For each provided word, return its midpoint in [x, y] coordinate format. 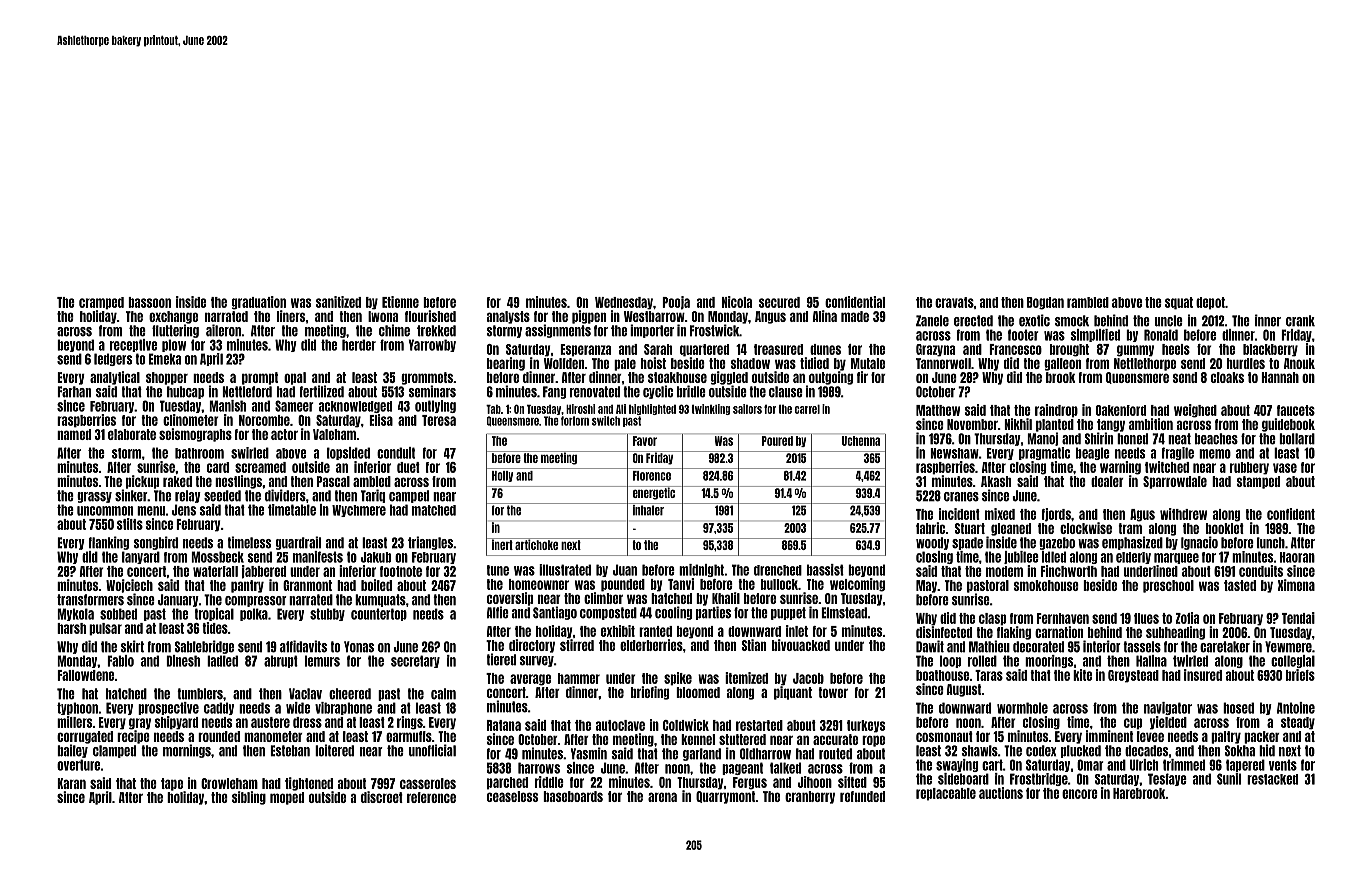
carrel [807, 409]
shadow [750, 363]
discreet [382, 797]
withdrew [1183, 514]
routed [835, 754]
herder [359, 345]
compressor [256, 601]
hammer [579, 678]
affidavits [303, 646]
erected [973, 321]
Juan [625, 570]
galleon [1062, 364]
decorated [1038, 647]
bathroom [199, 453]
